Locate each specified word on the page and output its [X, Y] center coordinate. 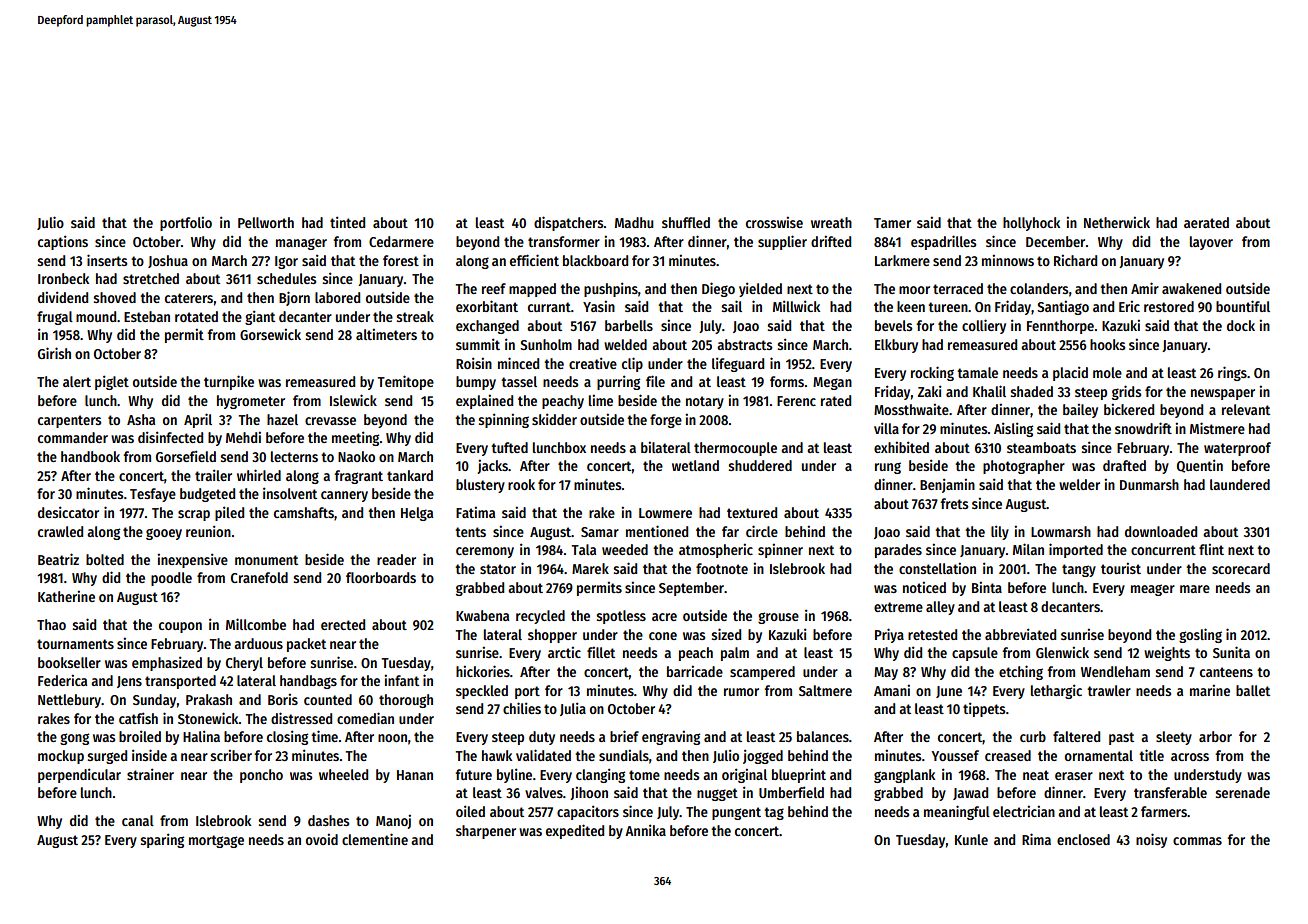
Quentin [1200, 466]
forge [666, 421]
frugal [55, 318]
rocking [932, 373]
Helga [417, 514]
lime [601, 400]
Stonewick [208, 718]
